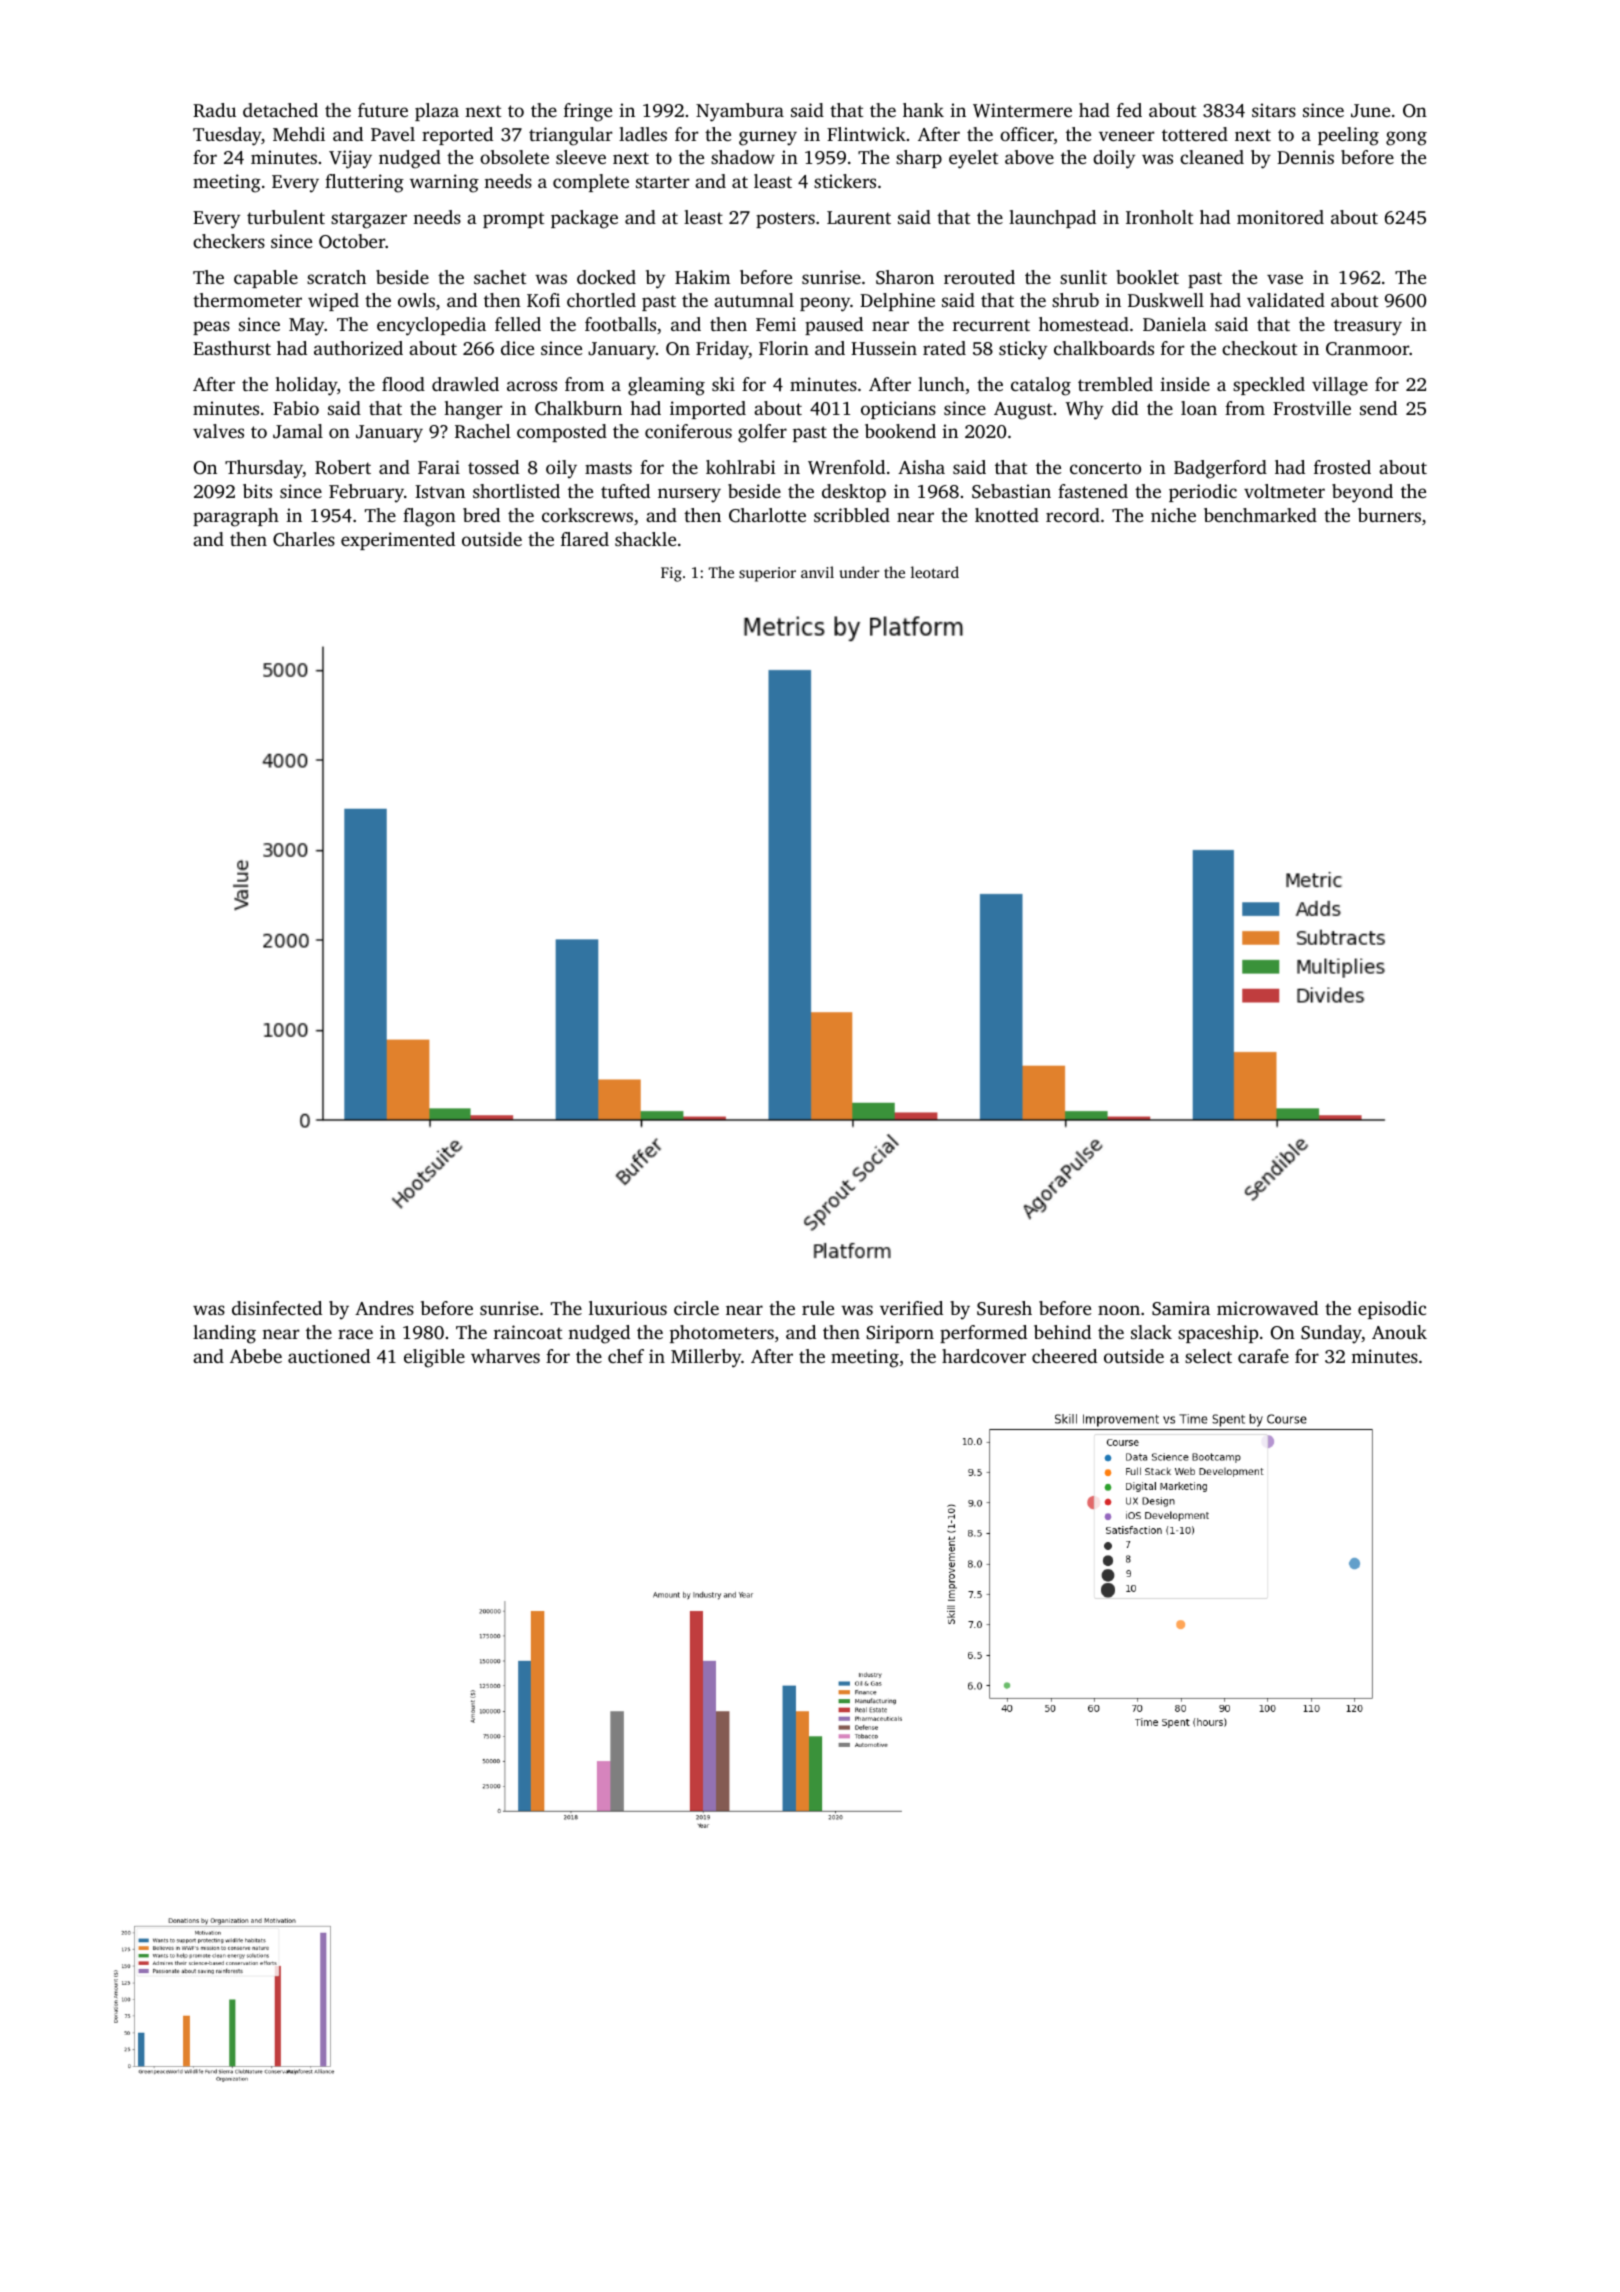  Describe the element at coordinates (211, 328) in the document. I see `peas` at that location.
